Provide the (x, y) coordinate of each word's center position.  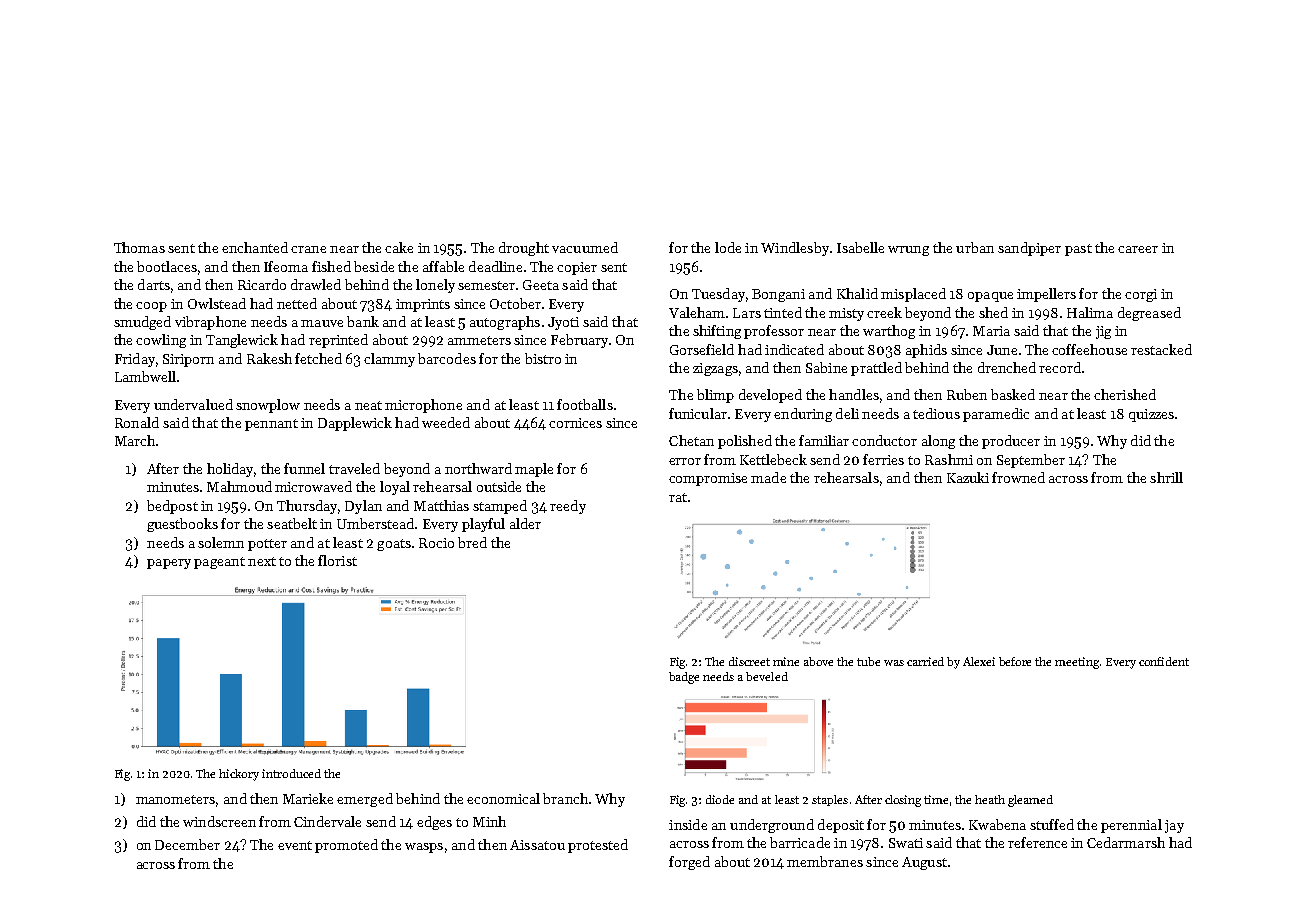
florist (337, 560)
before (1015, 661)
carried (925, 661)
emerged (365, 800)
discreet (749, 661)
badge (684, 678)
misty (846, 314)
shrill (1166, 477)
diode (720, 799)
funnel (304, 468)
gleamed (1030, 801)
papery (169, 564)
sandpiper (1029, 249)
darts (154, 284)
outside (499, 486)
